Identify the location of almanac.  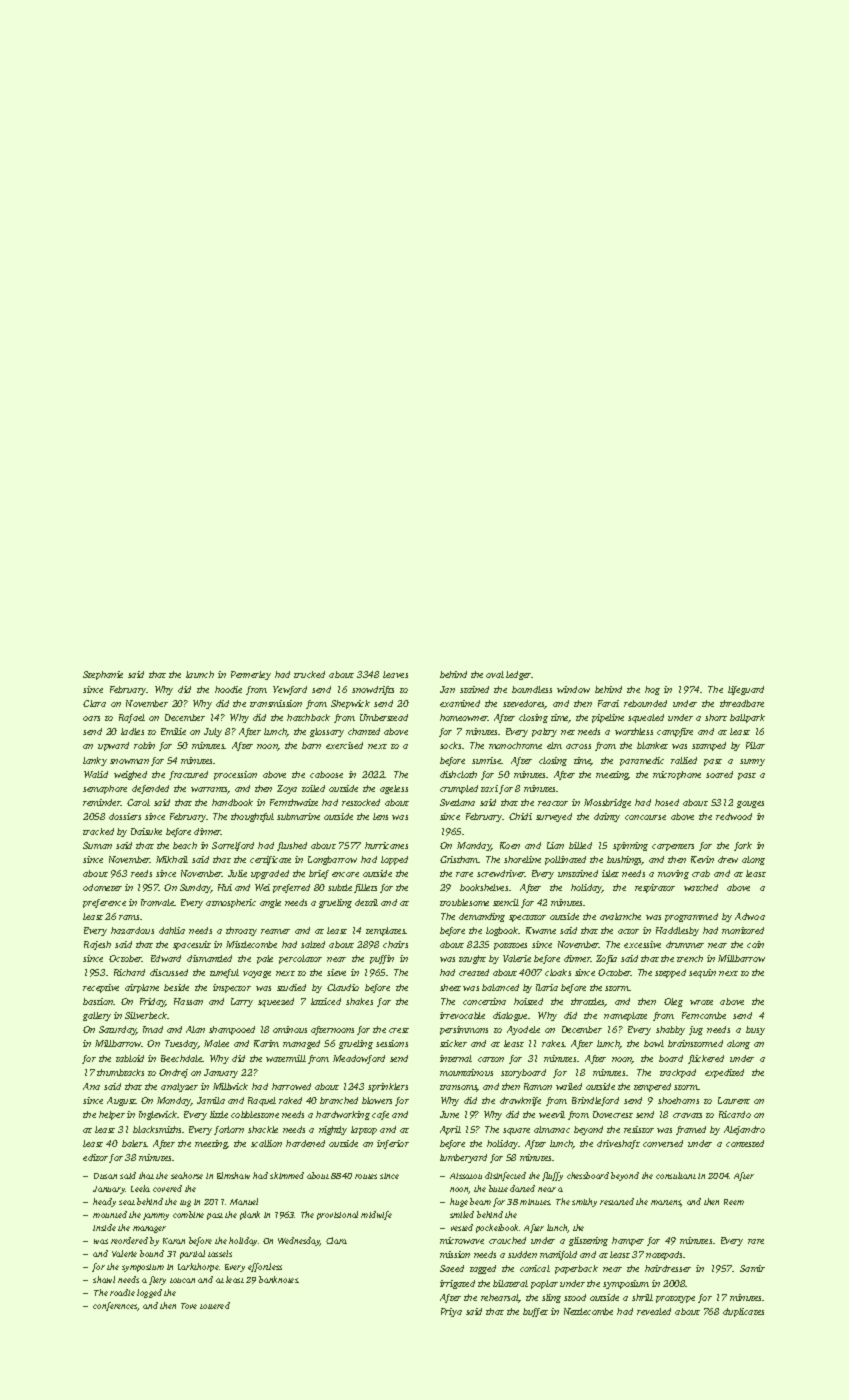
(552, 1129).
